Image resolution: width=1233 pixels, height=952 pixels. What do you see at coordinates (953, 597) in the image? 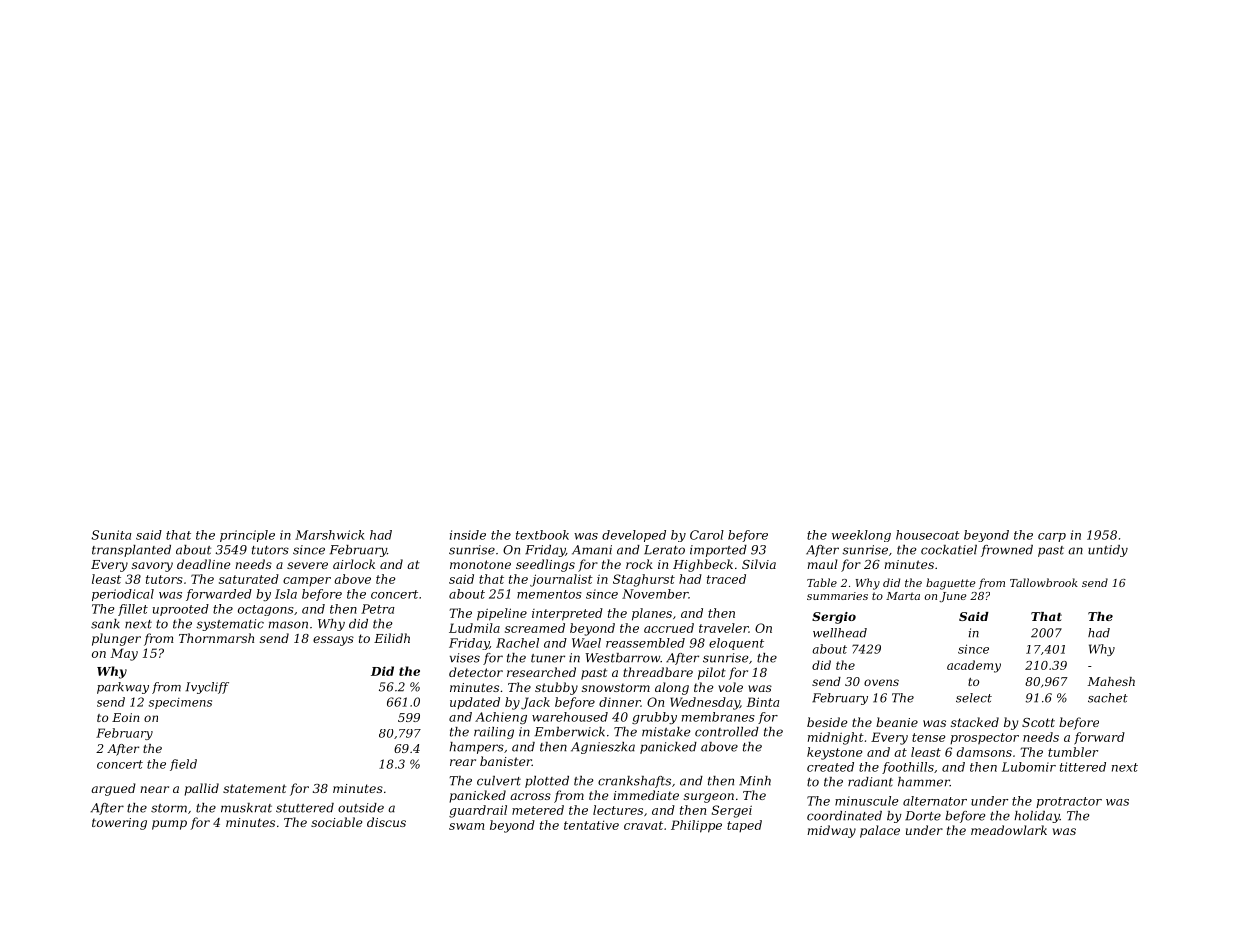
I see `June` at bounding box center [953, 597].
